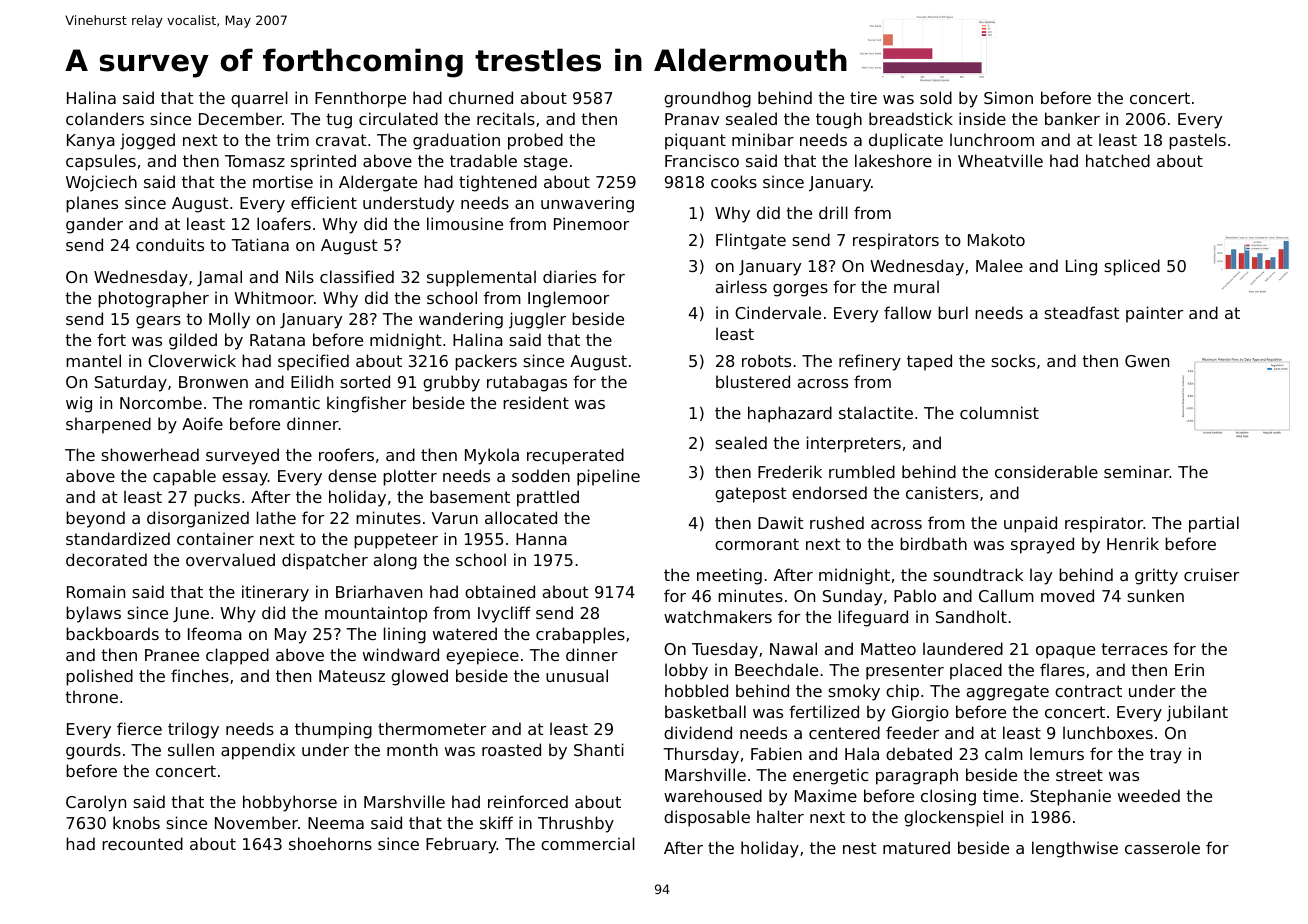 Image resolution: width=1308 pixels, height=924 pixels. What do you see at coordinates (1072, 118) in the screenshot?
I see `banker` at bounding box center [1072, 118].
